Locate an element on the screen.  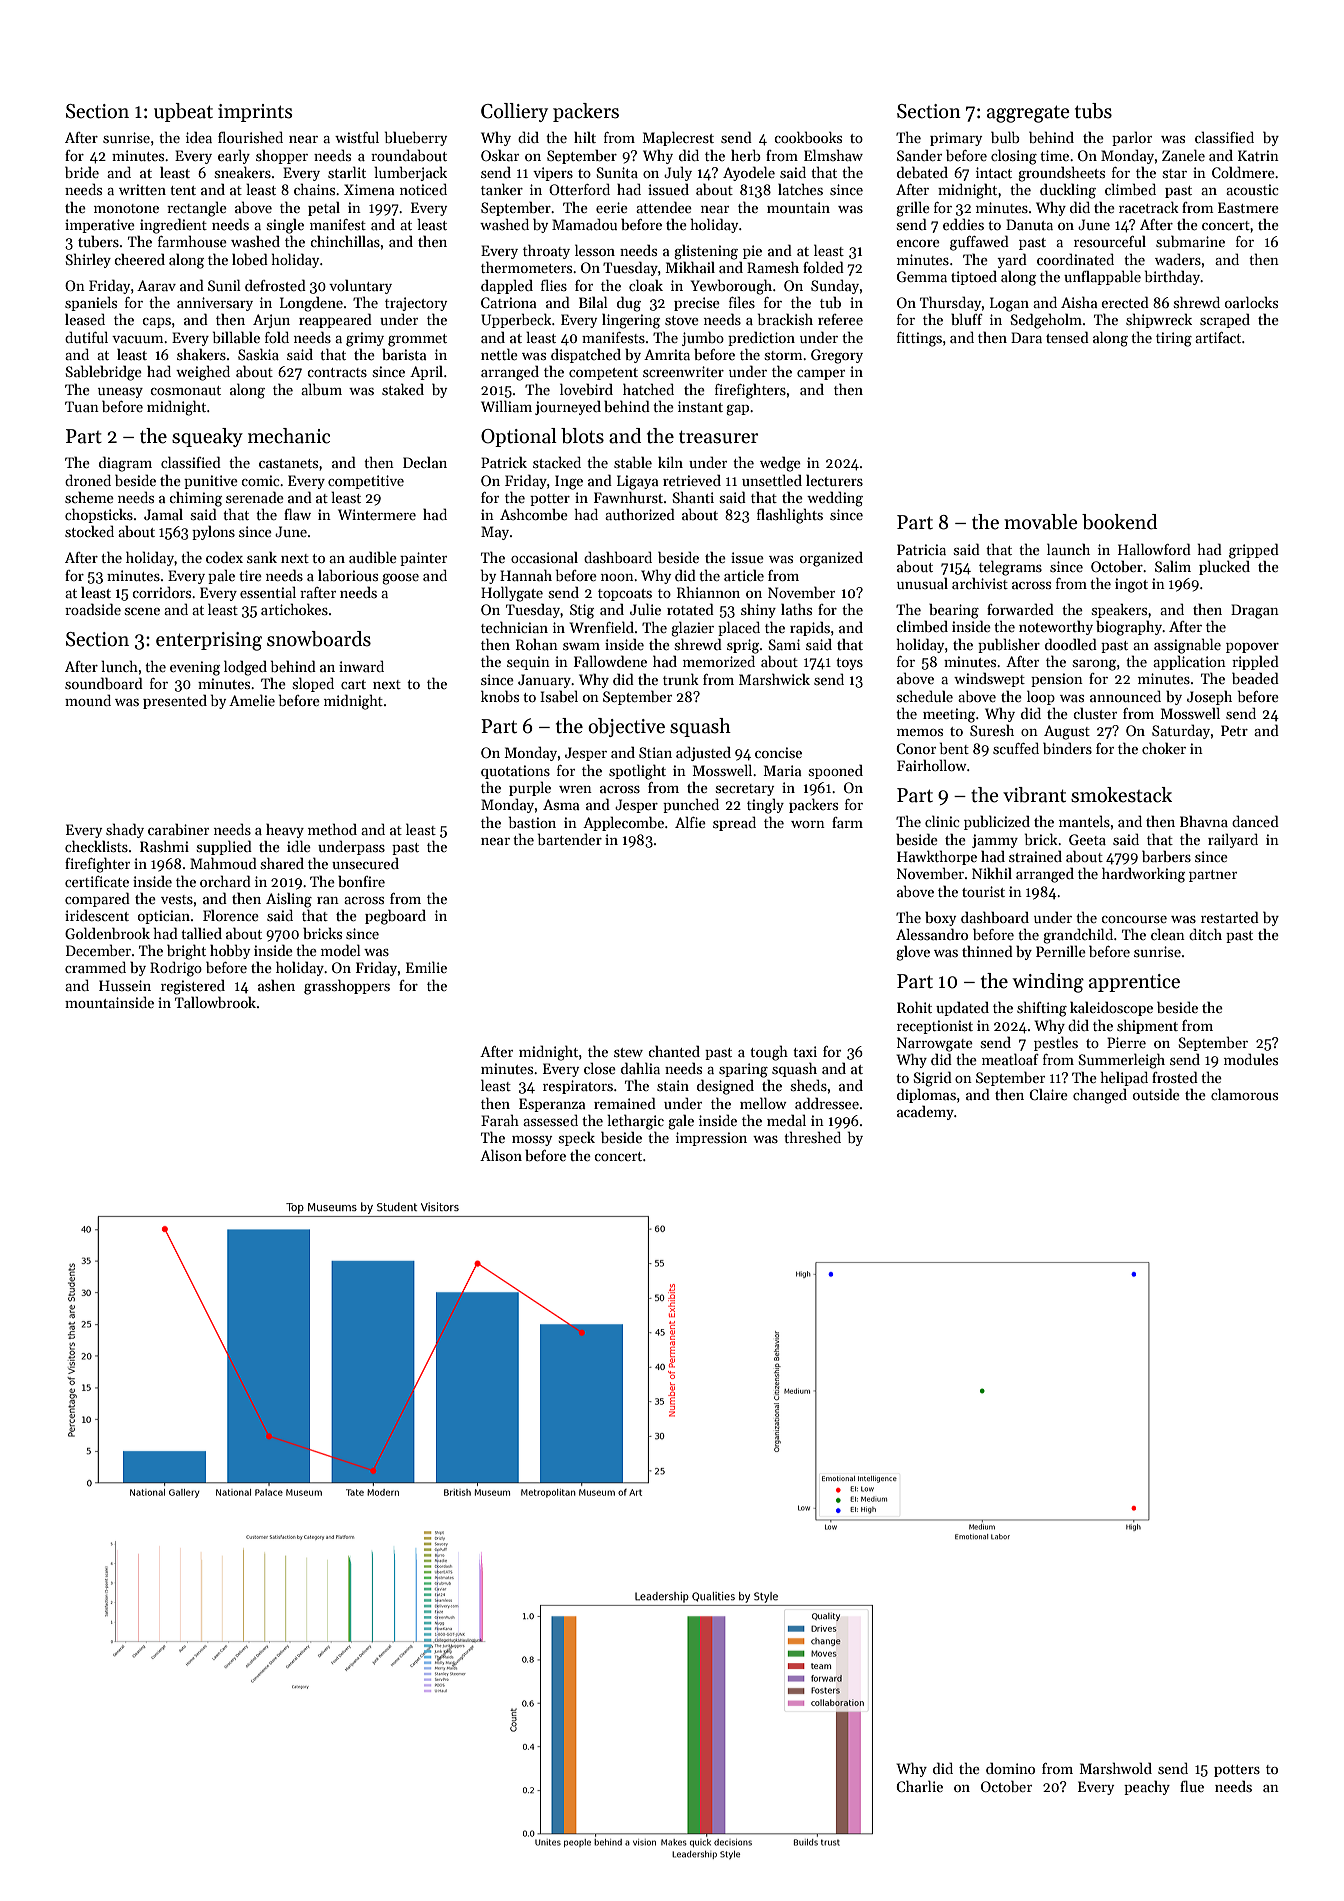
cosmonaut is located at coordinates (185, 390).
